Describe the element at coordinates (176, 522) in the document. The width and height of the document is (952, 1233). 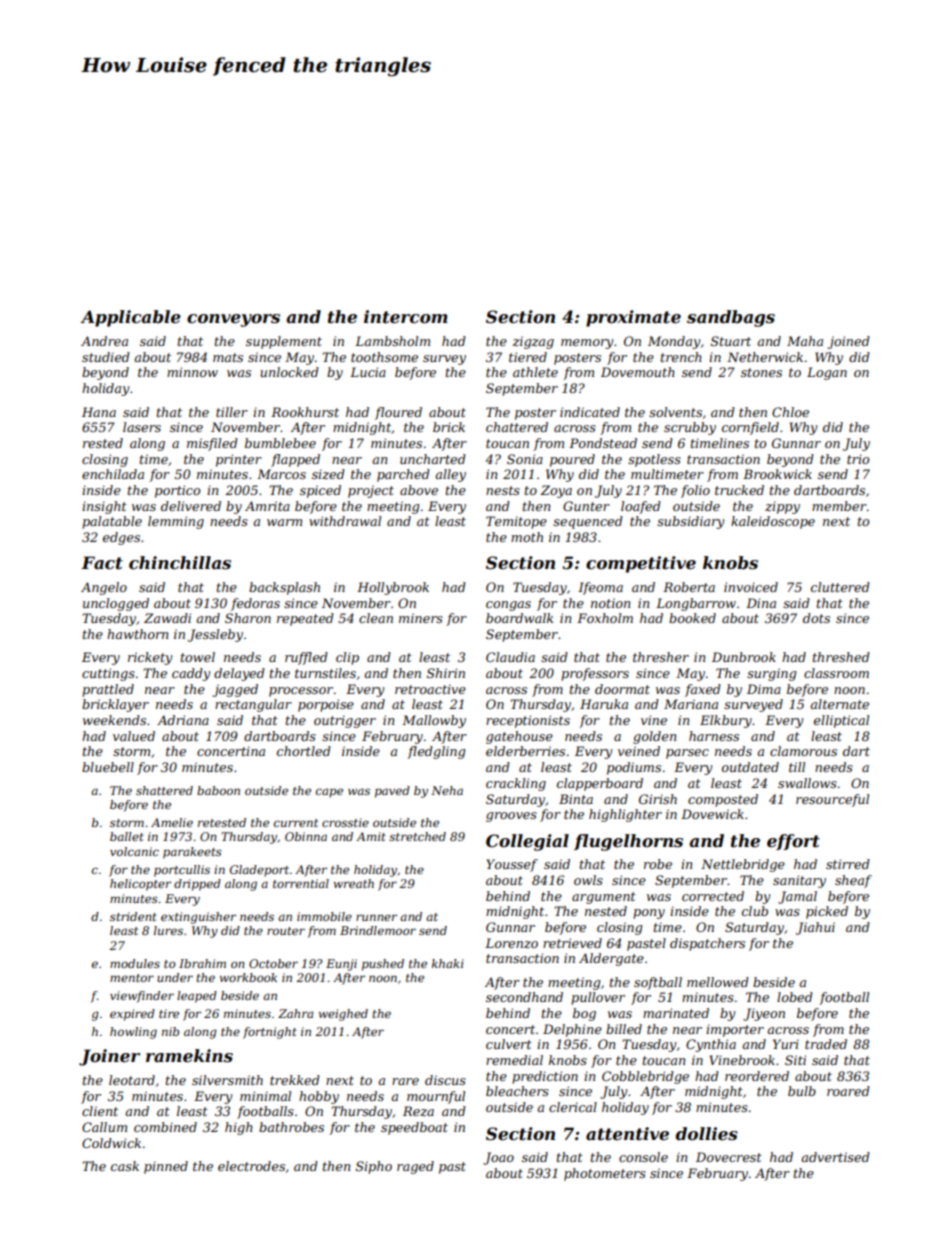
I see `lemming` at that location.
